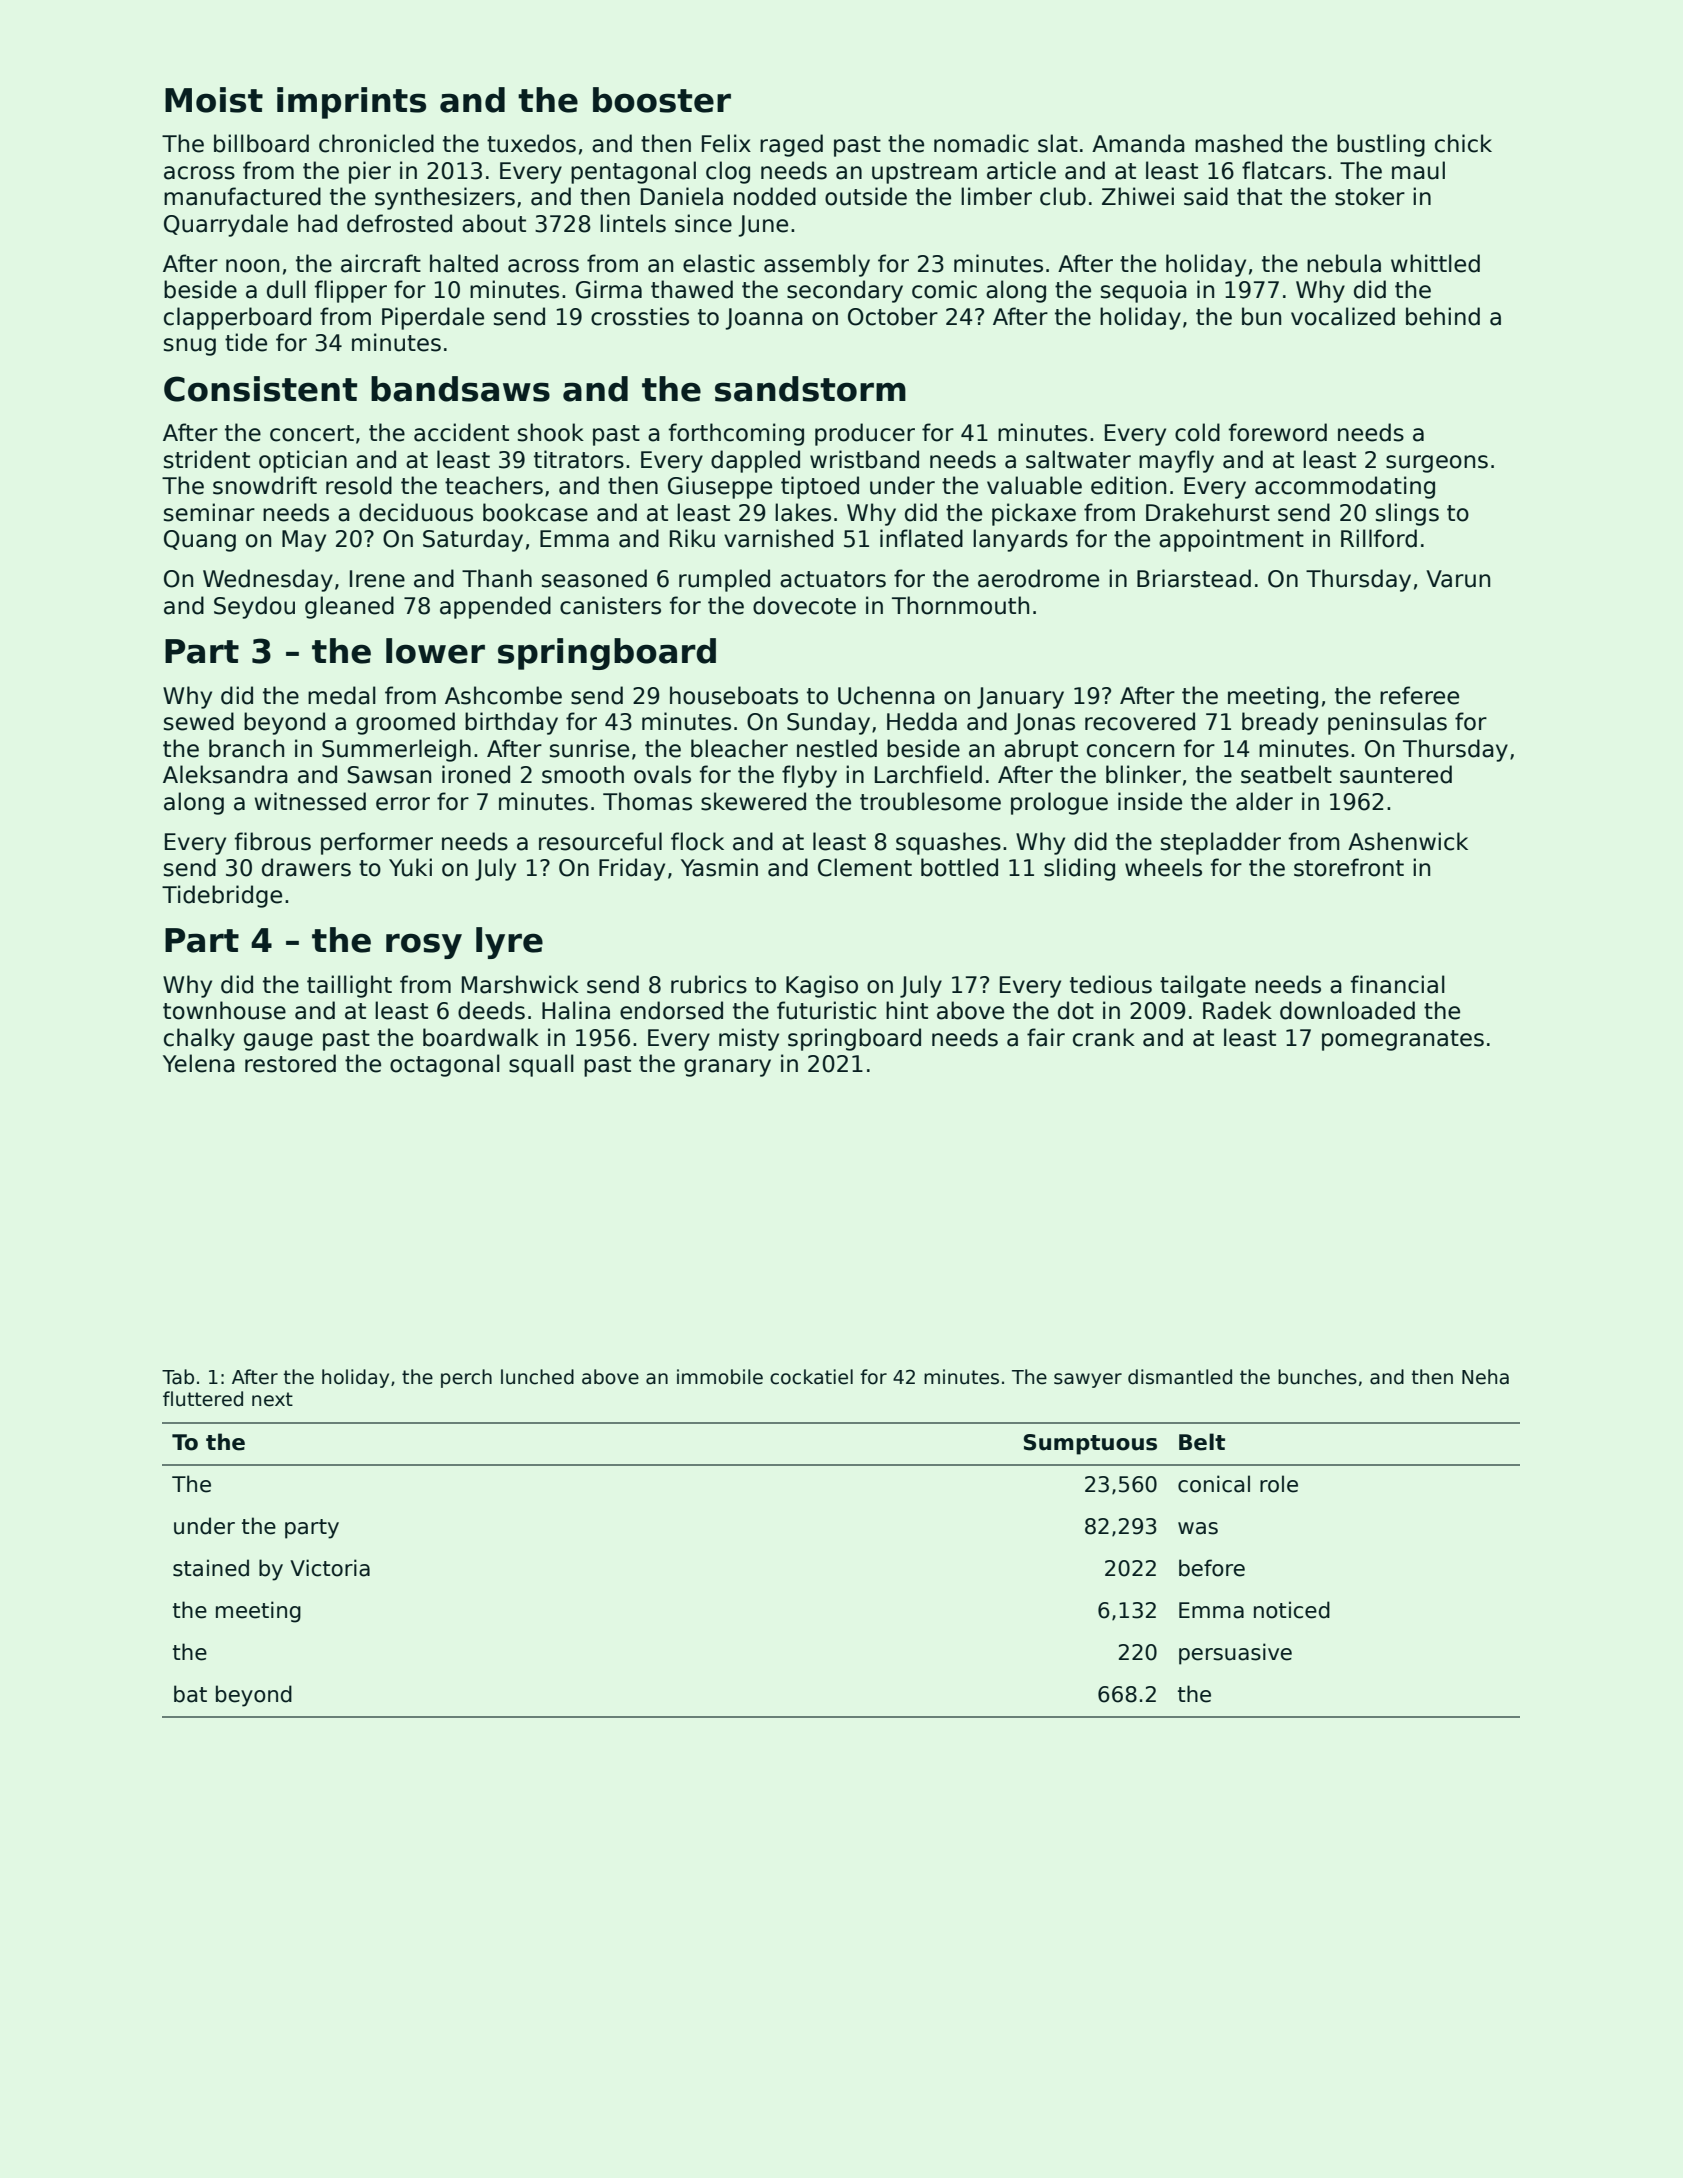 The image size is (1683, 2178). What do you see at coordinates (864, 459) in the screenshot?
I see `wristband` at bounding box center [864, 459].
